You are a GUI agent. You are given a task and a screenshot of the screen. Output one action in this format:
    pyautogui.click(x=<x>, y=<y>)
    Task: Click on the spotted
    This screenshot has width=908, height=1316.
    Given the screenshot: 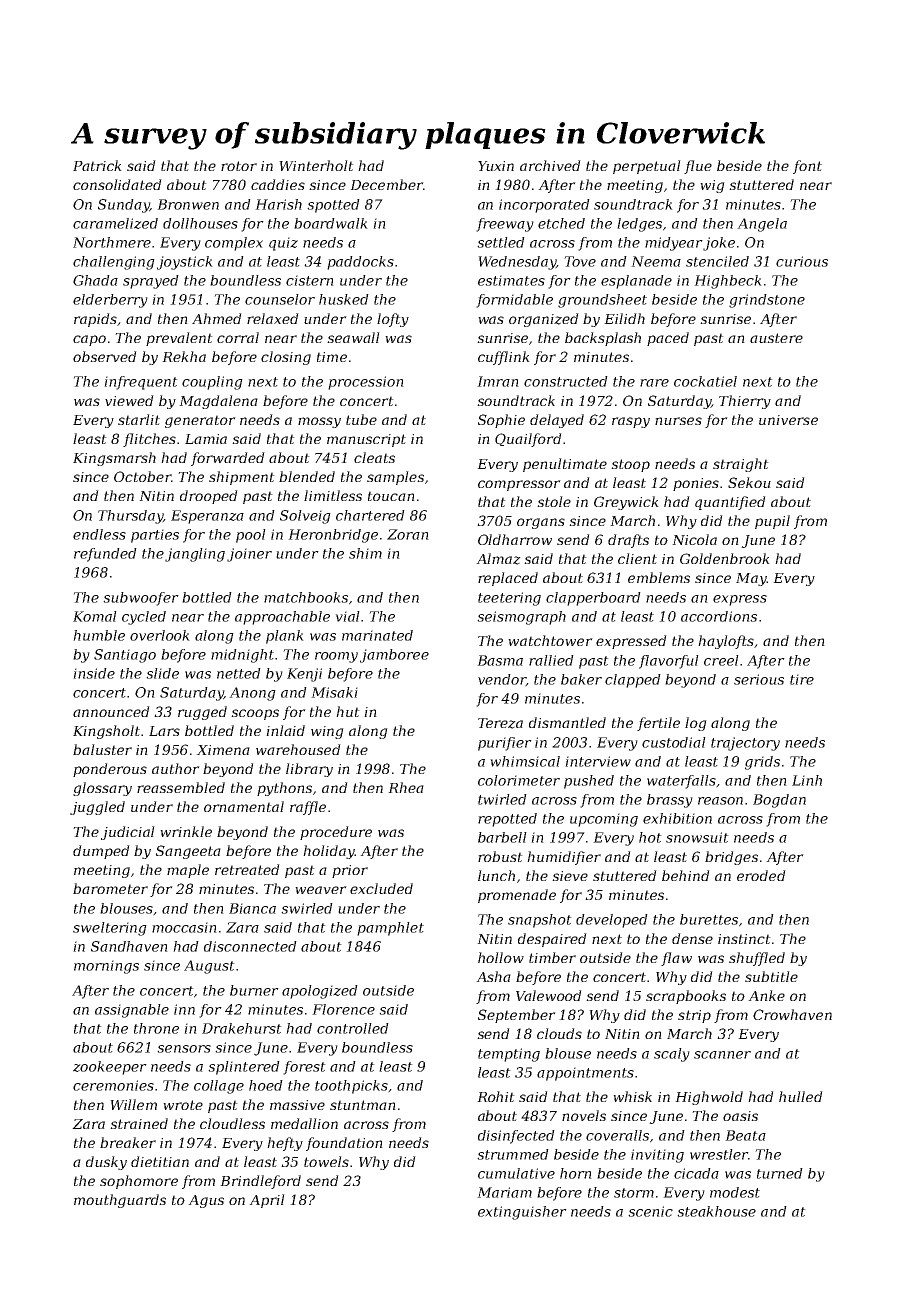 What is the action you would take?
    pyautogui.click(x=333, y=206)
